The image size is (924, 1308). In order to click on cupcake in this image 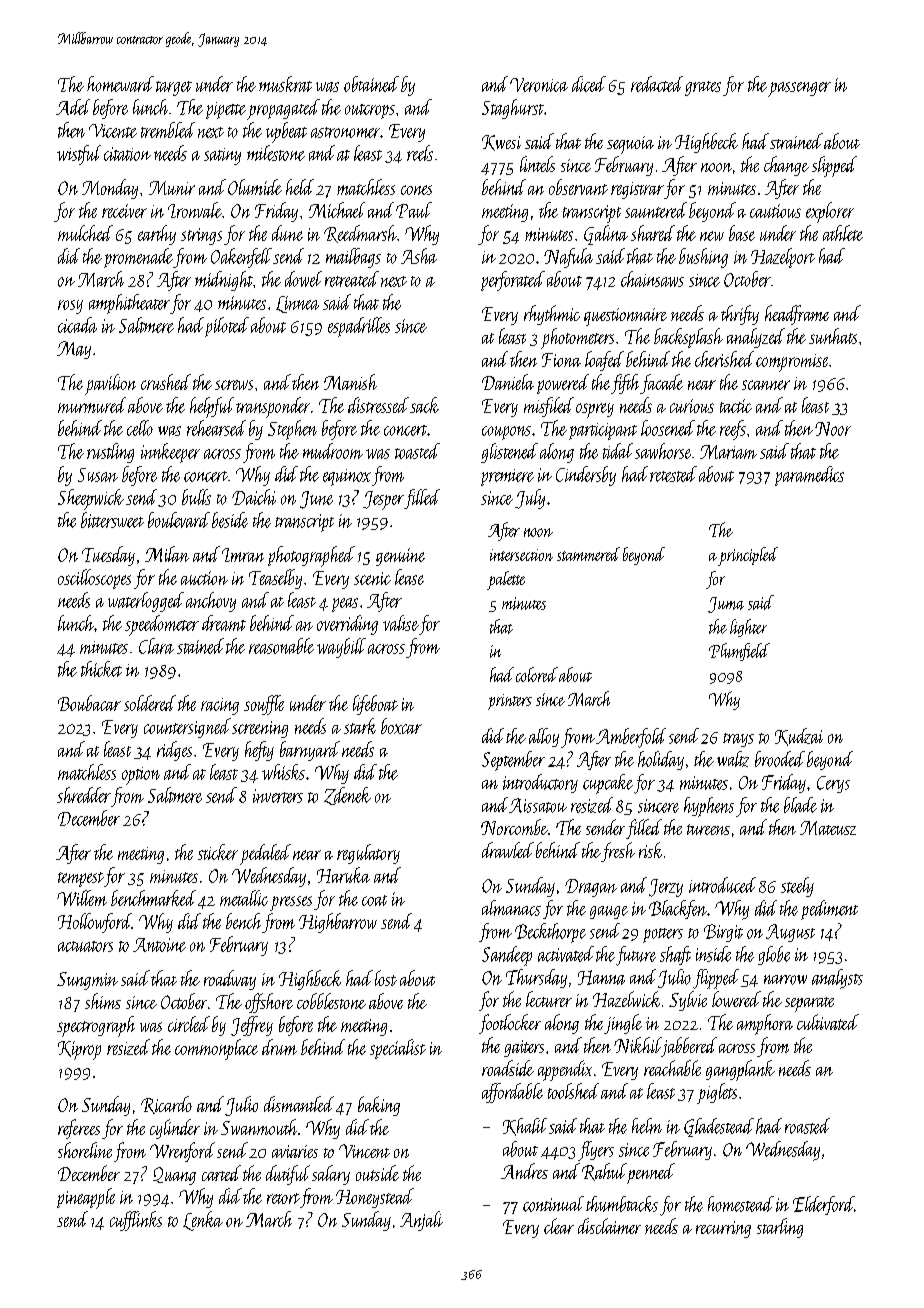, I will do `click(608, 784)`.
